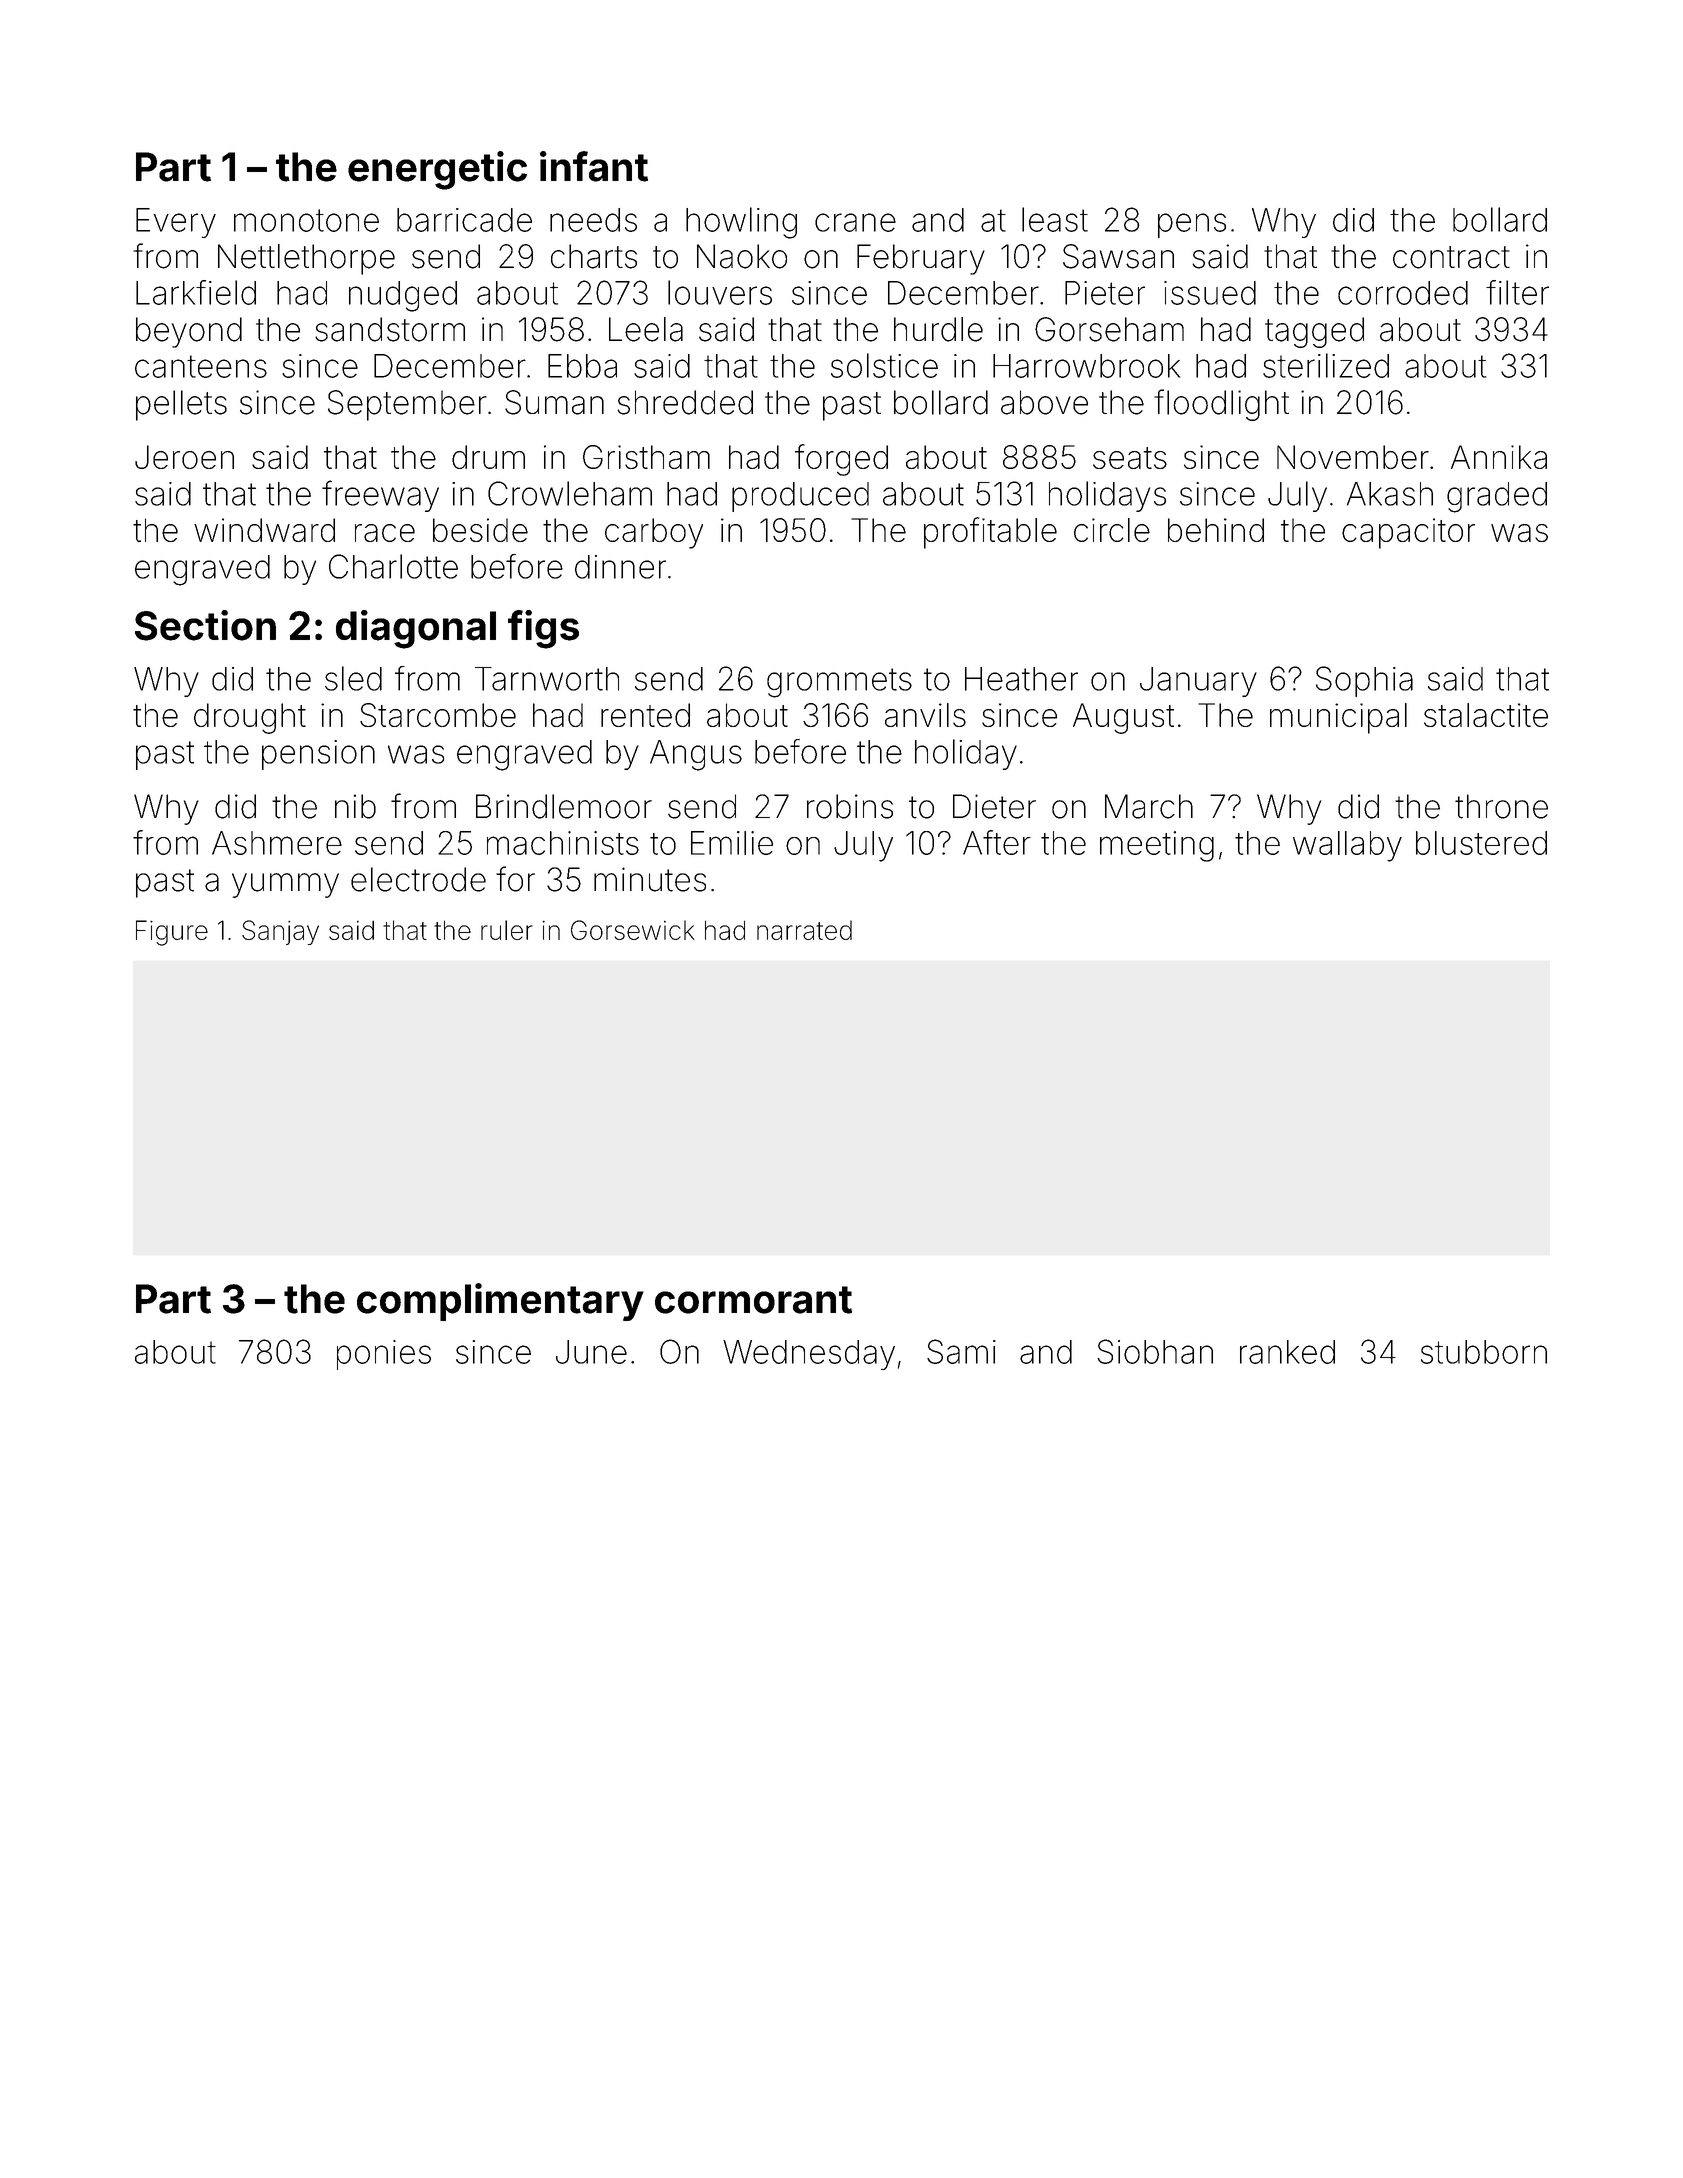 The width and height of the image is (1683, 2178). I want to click on contract, so click(1451, 257).
